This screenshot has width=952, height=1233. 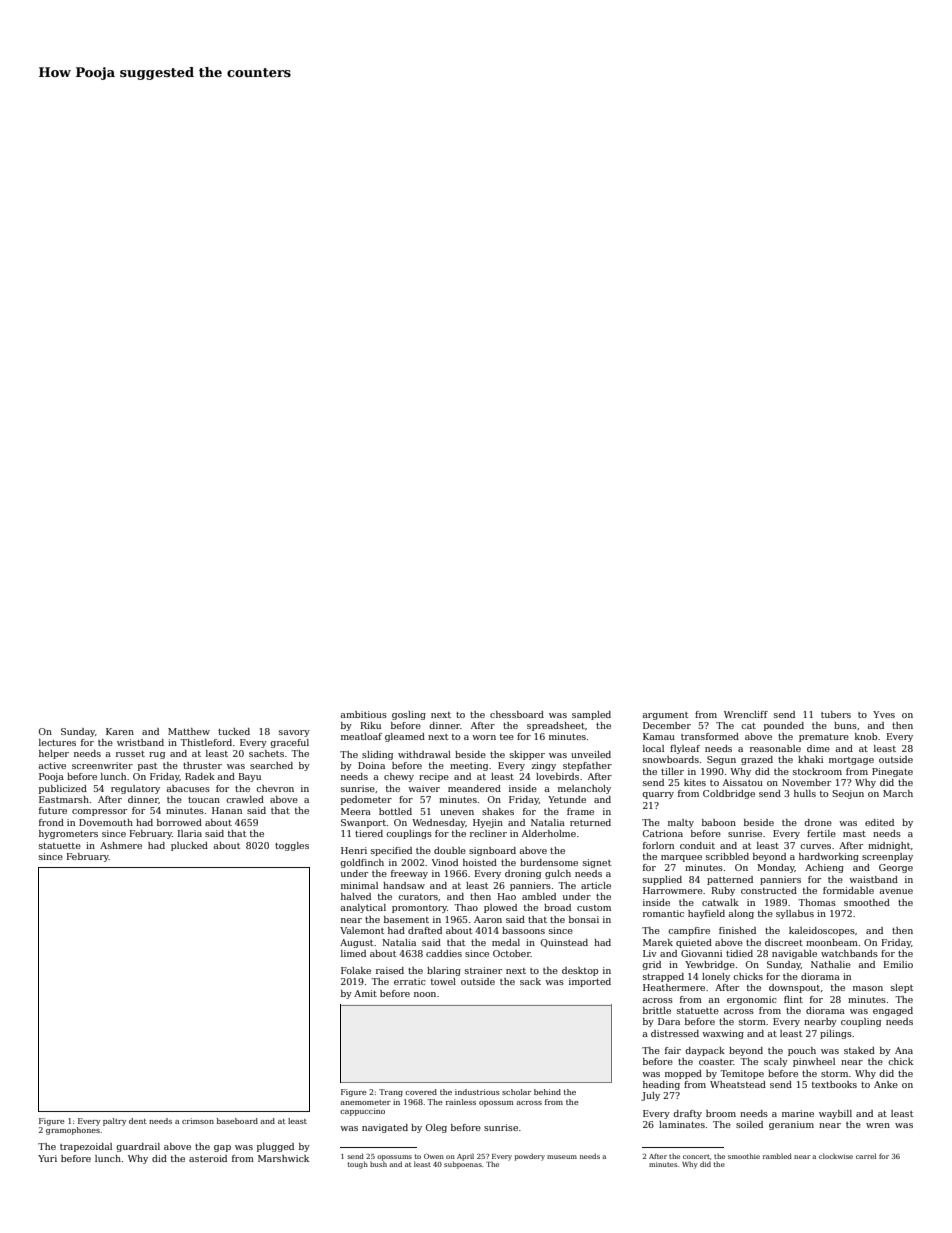 I want to click on Segun, so click(x=721, y=760).
